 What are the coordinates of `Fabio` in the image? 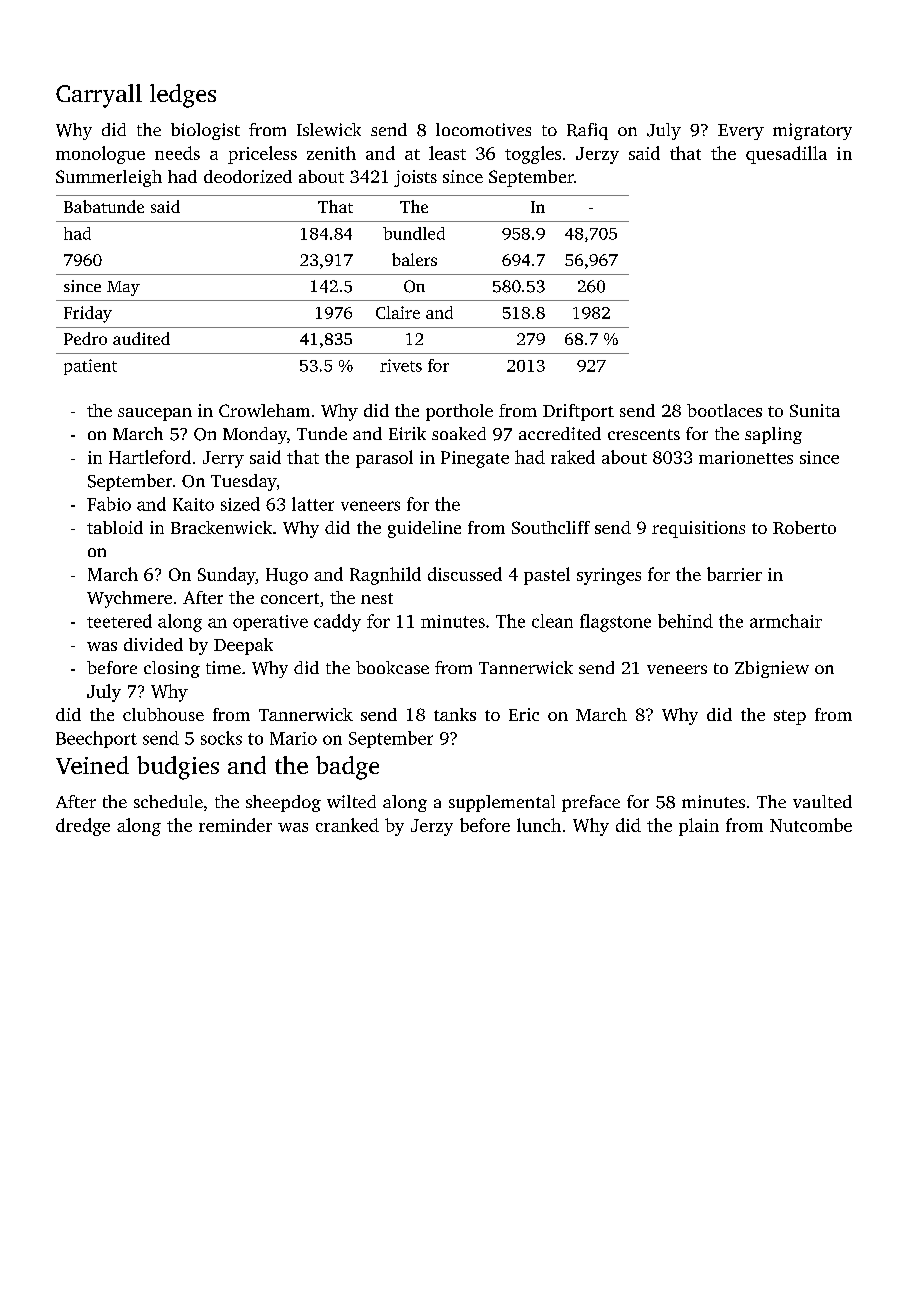 It's located at (109, 504).
